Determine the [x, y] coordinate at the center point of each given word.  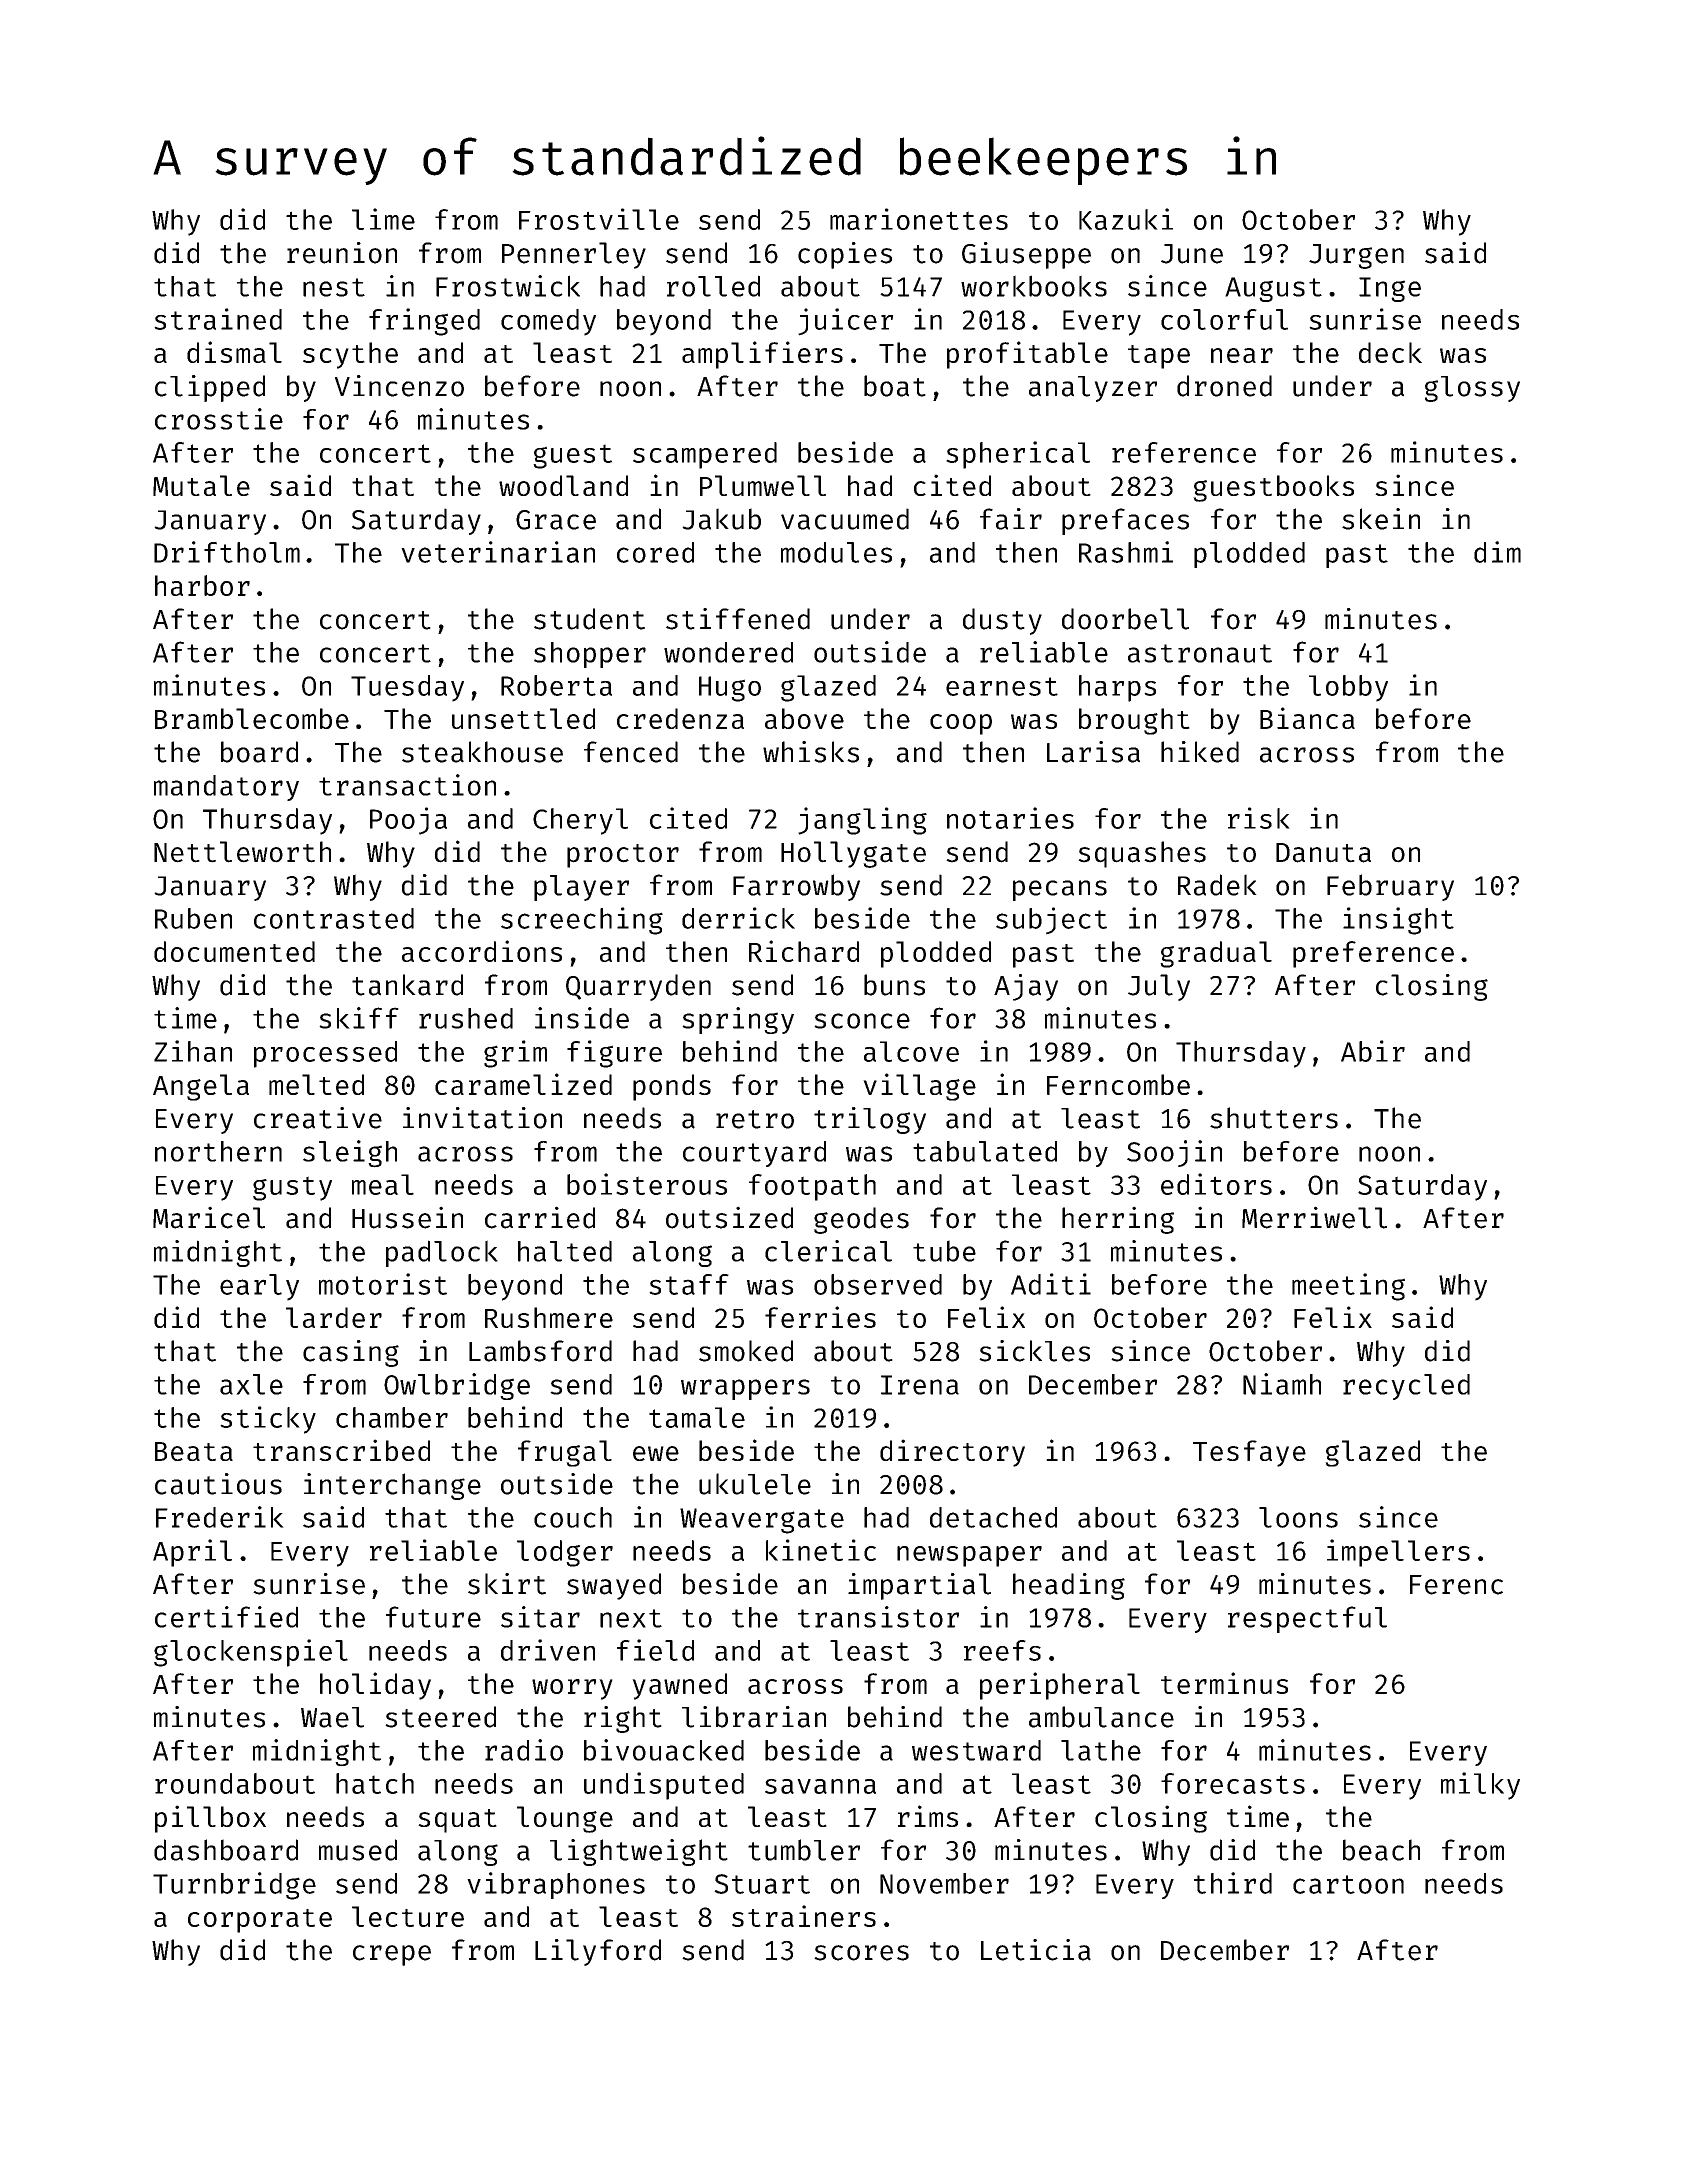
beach [1381, 1850]
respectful [1307, 1619]
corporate [260, 1921]
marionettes [919, 219]
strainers [804, 1916]
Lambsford [540, 1351]
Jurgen [1356, 256]
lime [383, 219]
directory [952, 1453]
